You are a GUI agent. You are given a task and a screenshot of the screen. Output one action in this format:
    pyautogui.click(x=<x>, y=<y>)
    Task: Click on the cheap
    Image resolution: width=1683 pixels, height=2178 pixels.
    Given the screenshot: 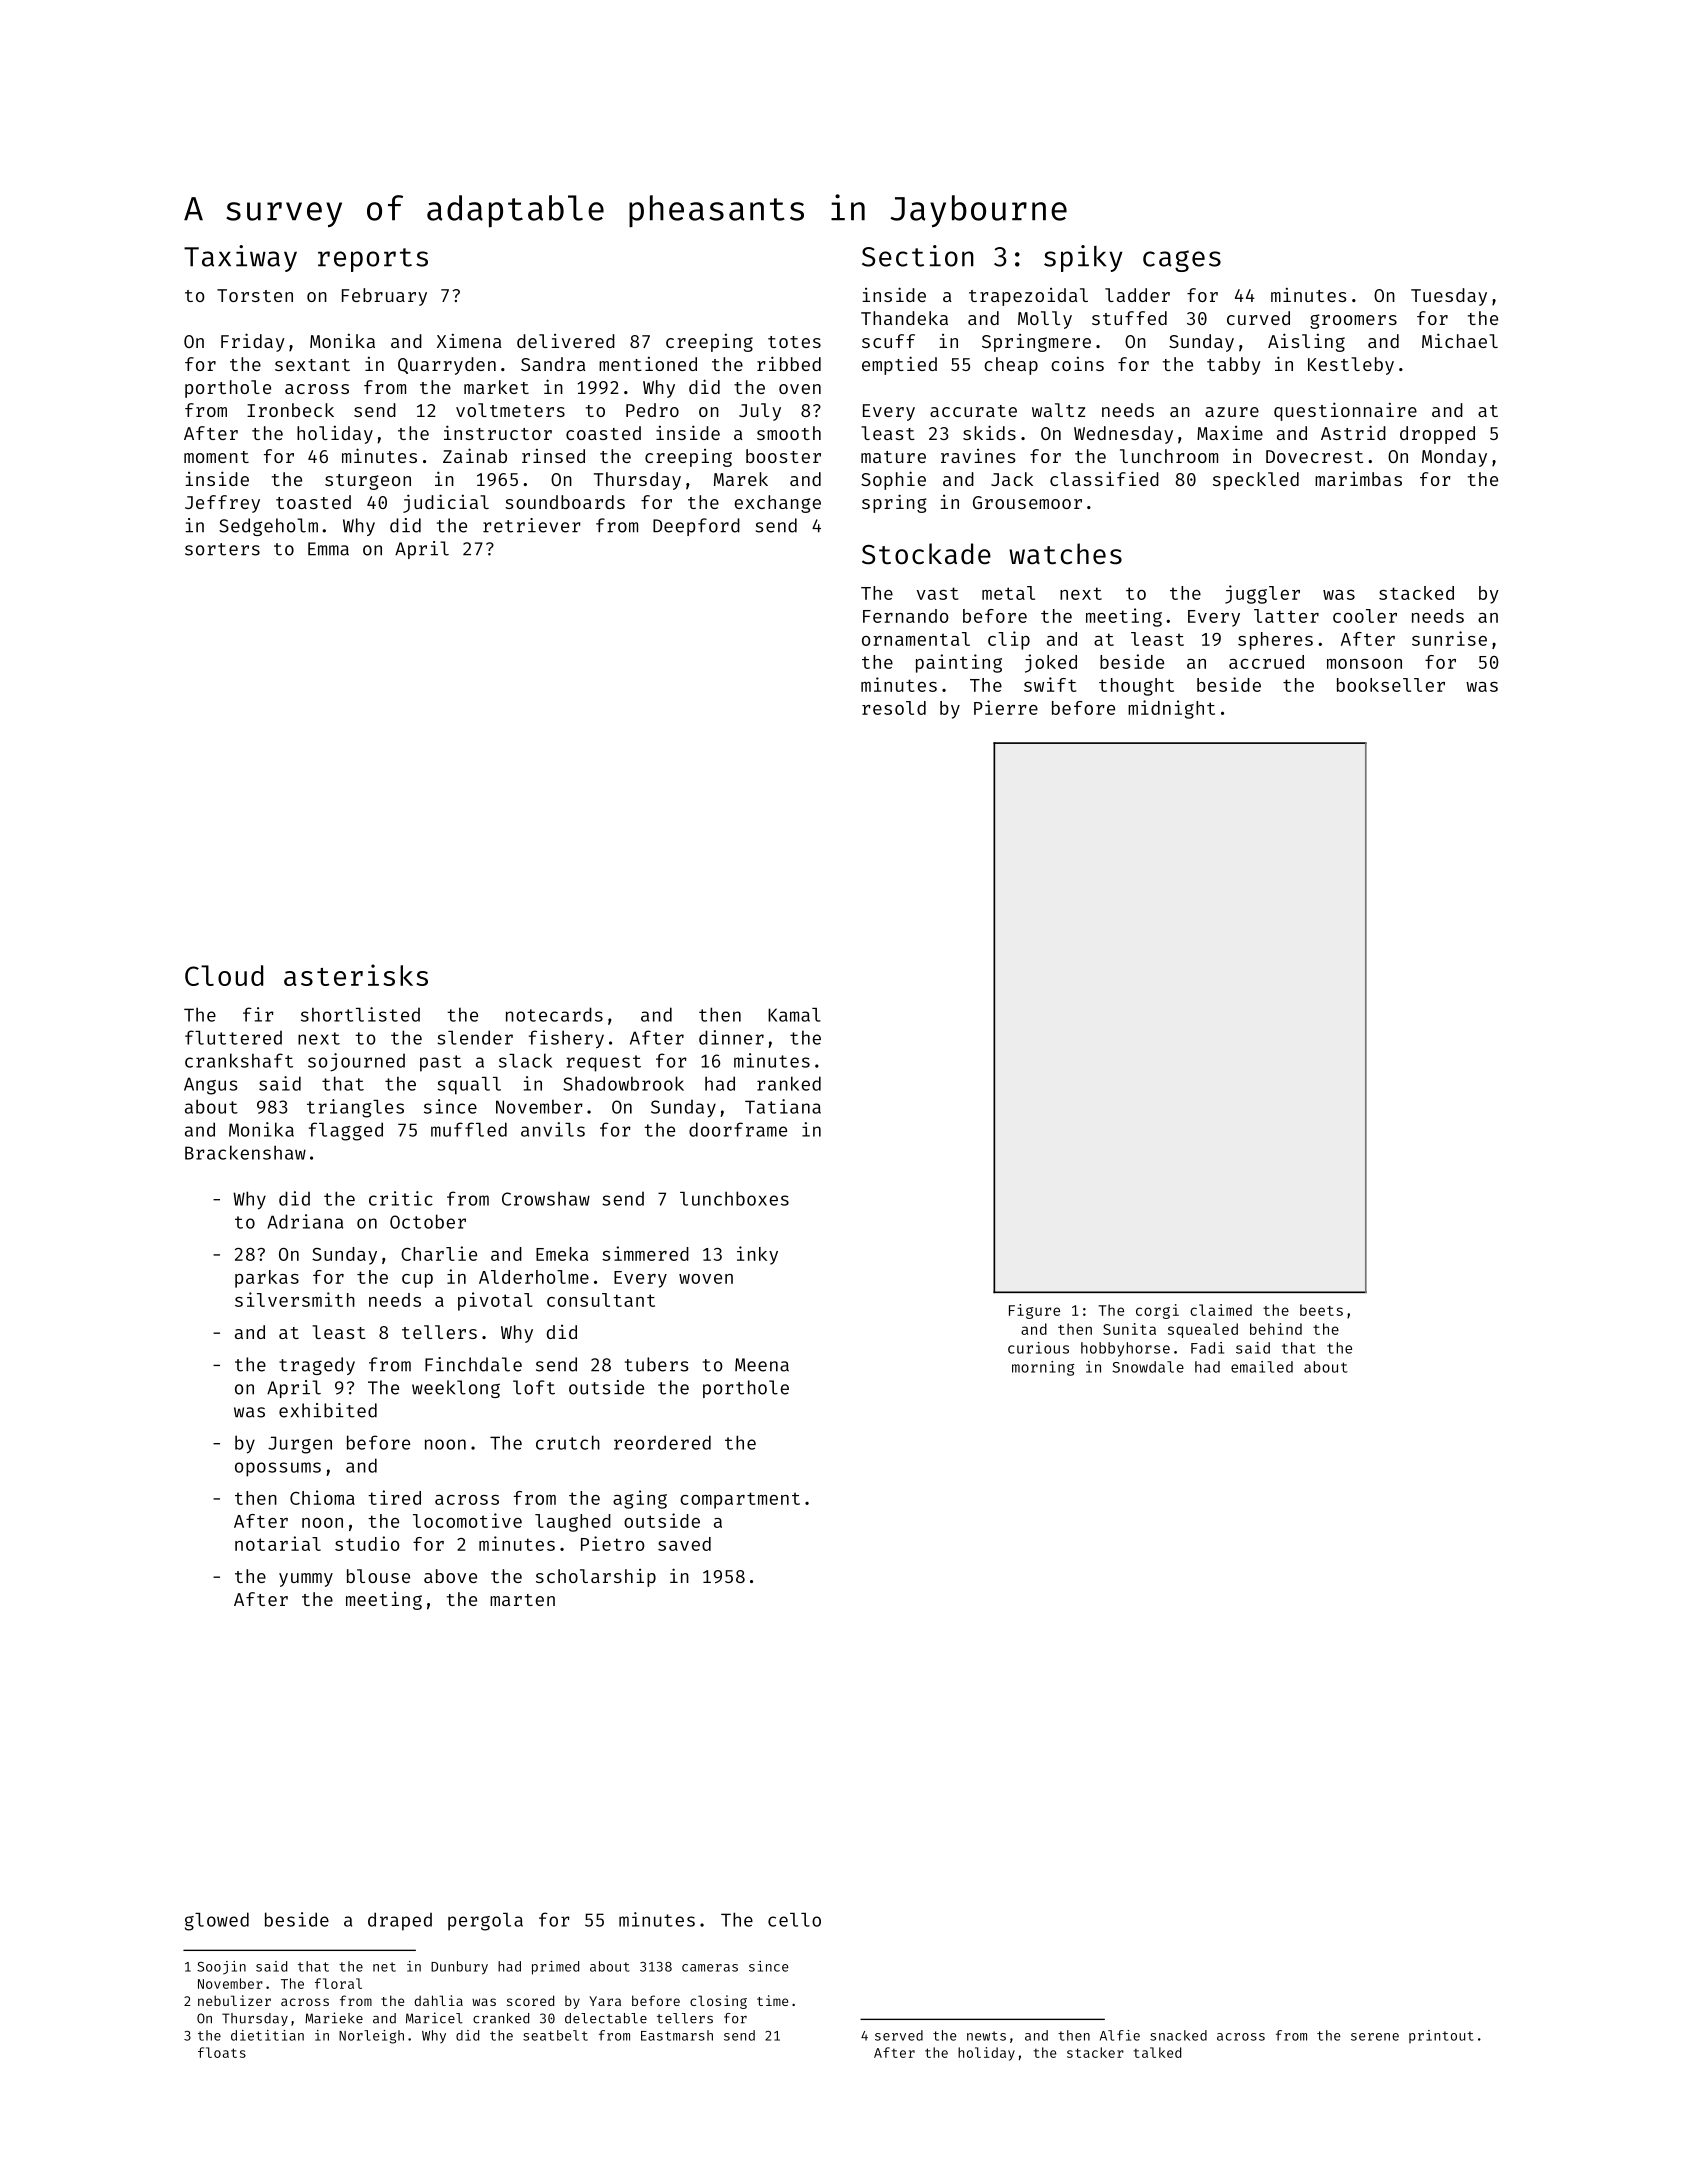 What is the action you would take?
    pyautogui.click(x=1011, y=366)
